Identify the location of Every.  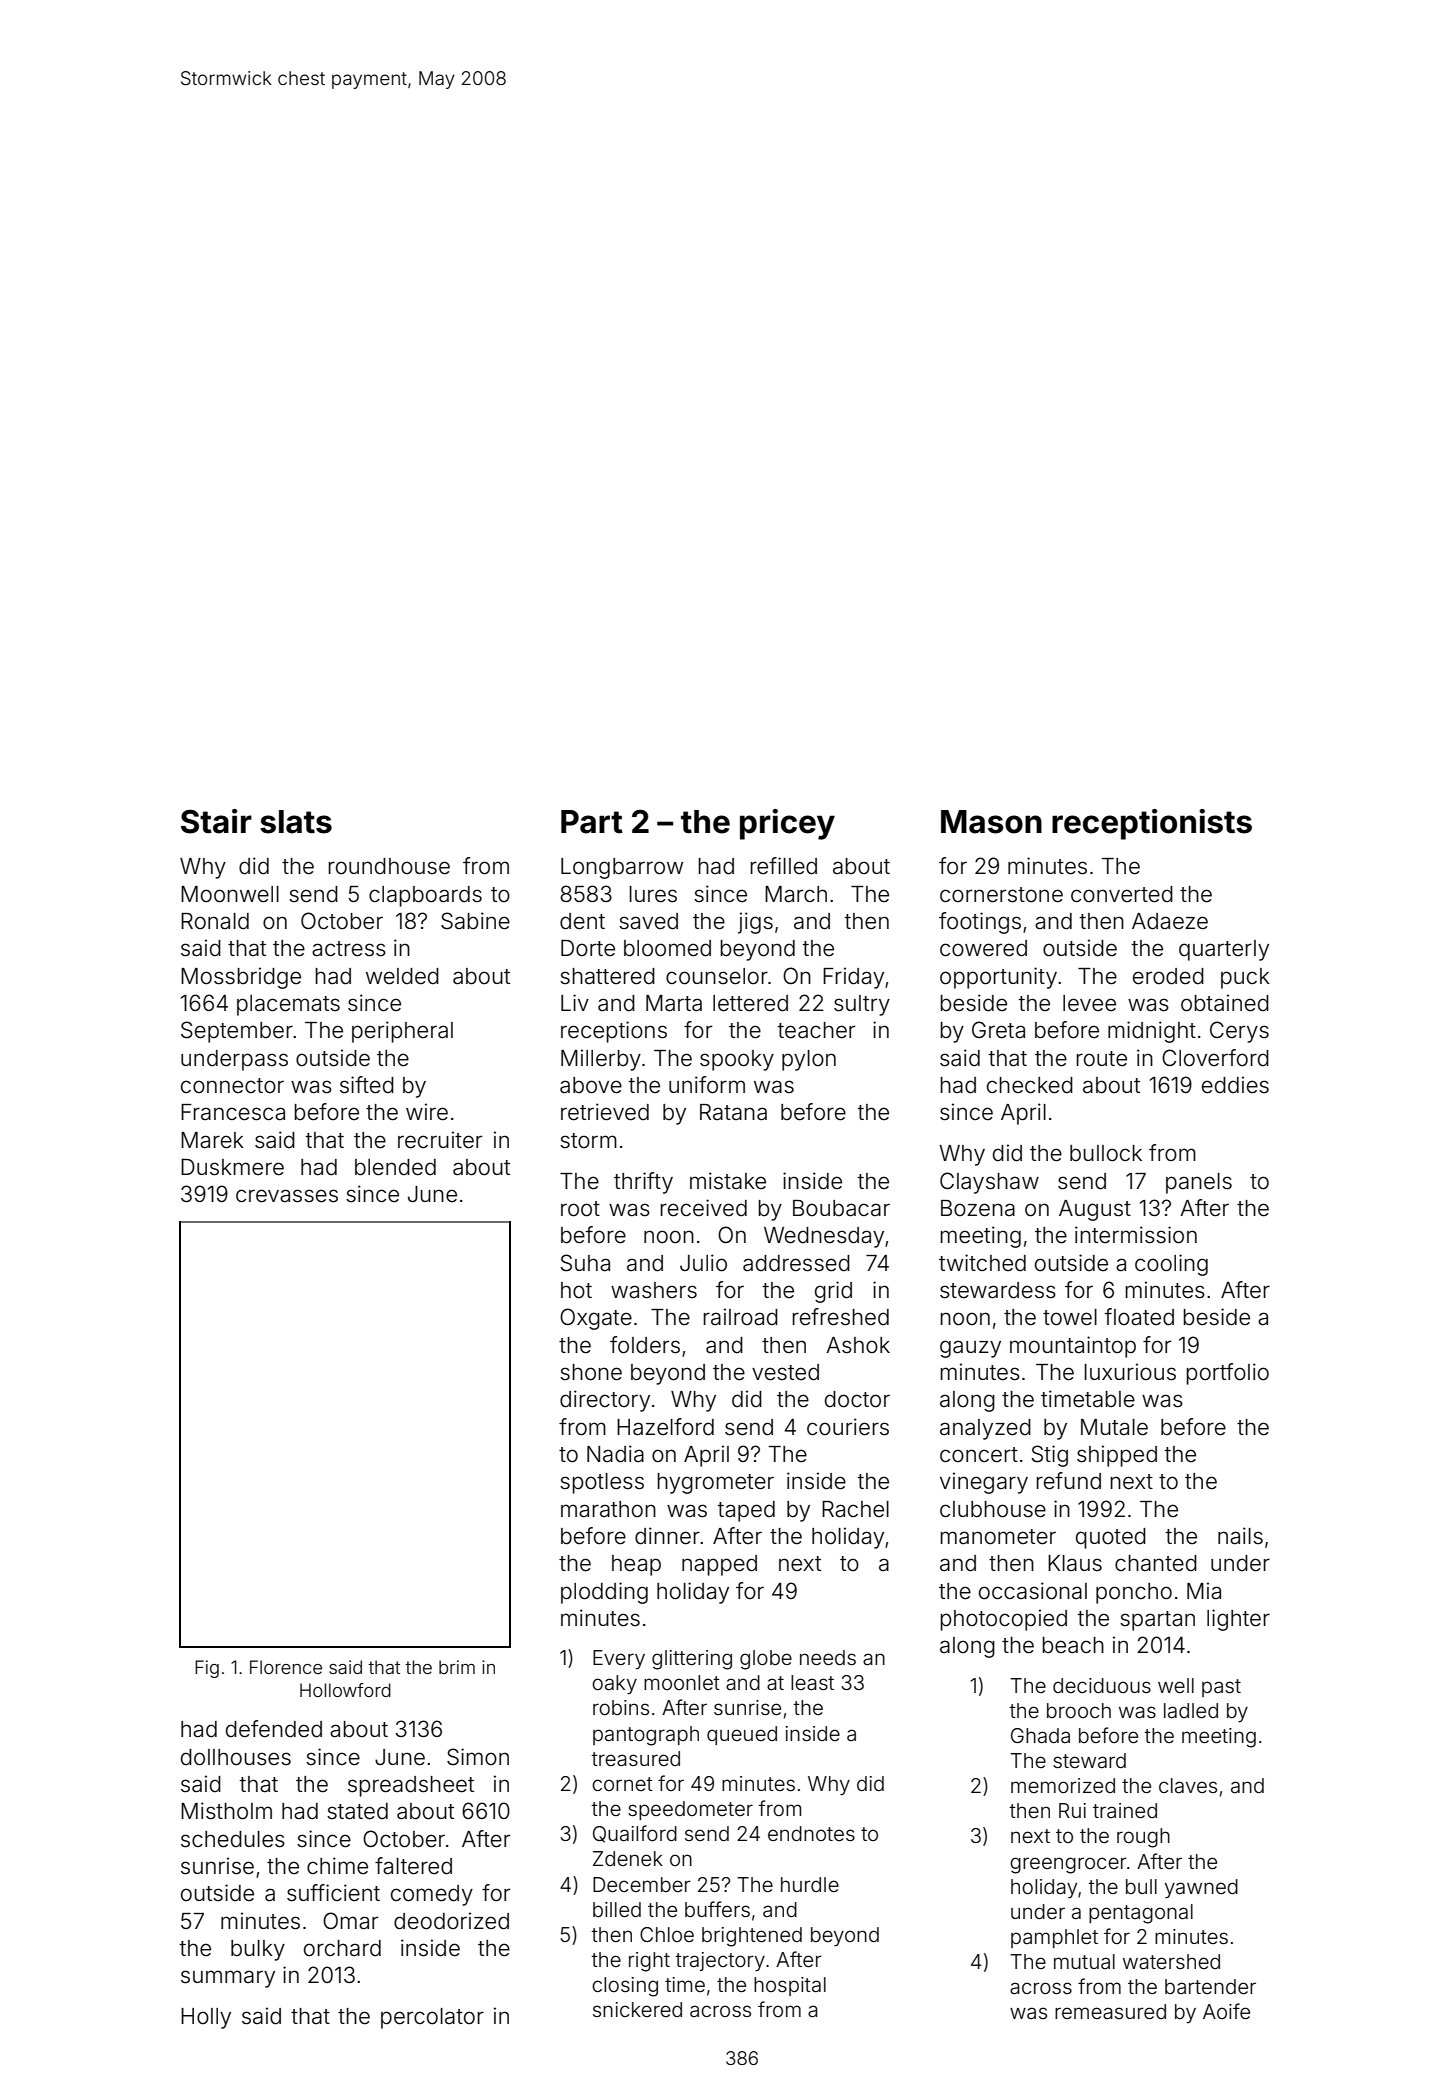
(619, 1659).
